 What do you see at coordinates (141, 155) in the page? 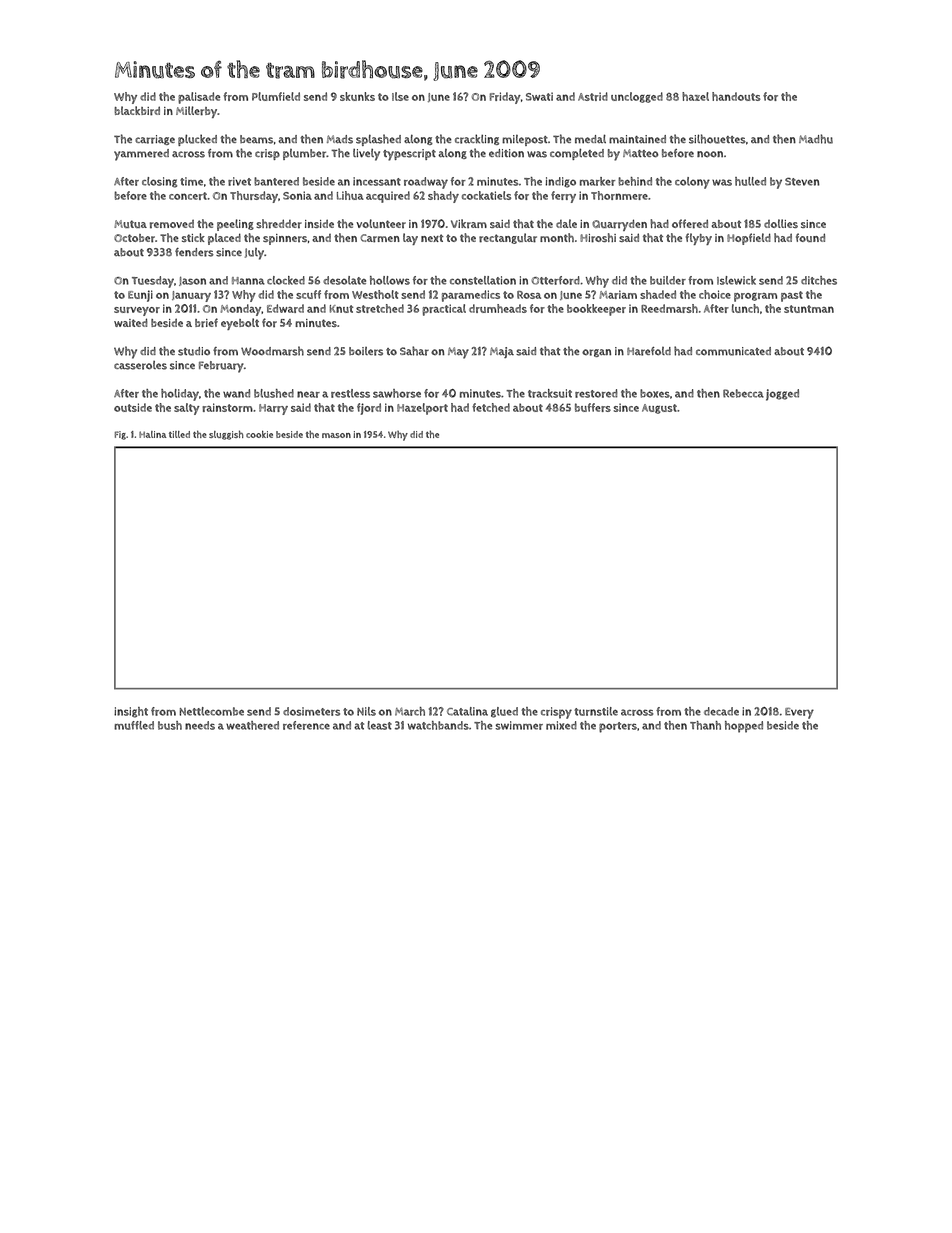
I see `yammered` at bounding box center [141, 155].
